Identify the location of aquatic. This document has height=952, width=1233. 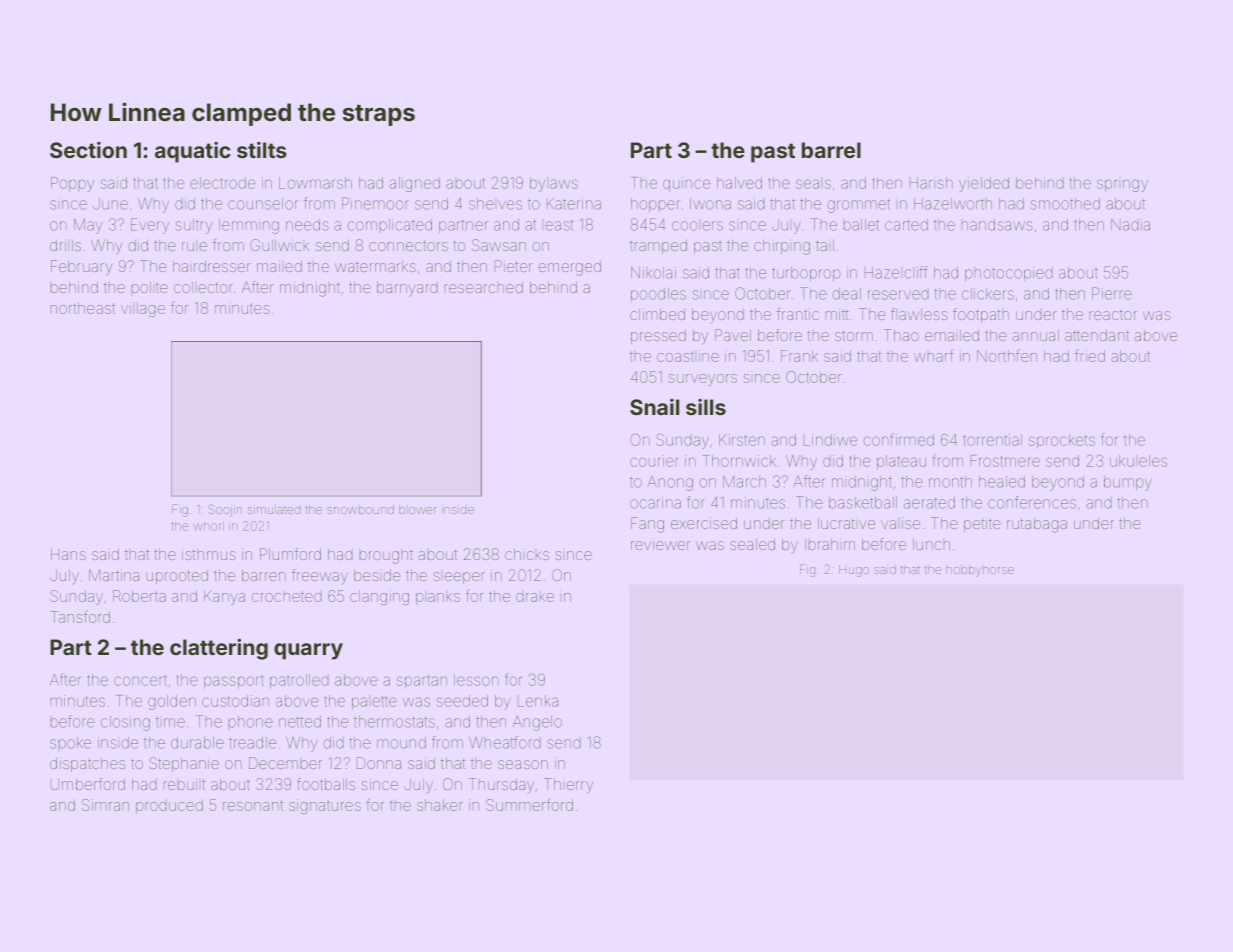
(193, 152).
